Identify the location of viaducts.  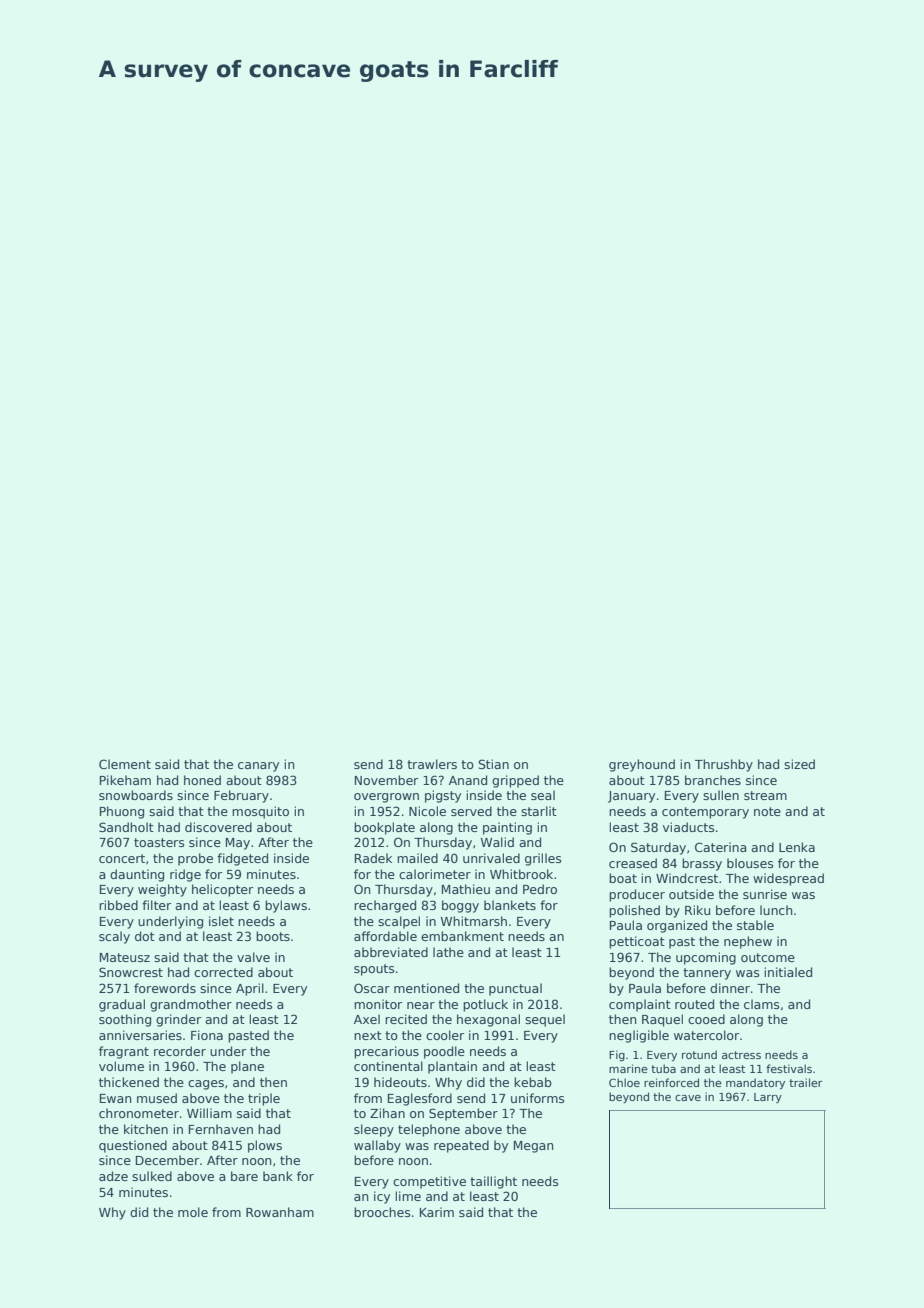
(688, 827).
